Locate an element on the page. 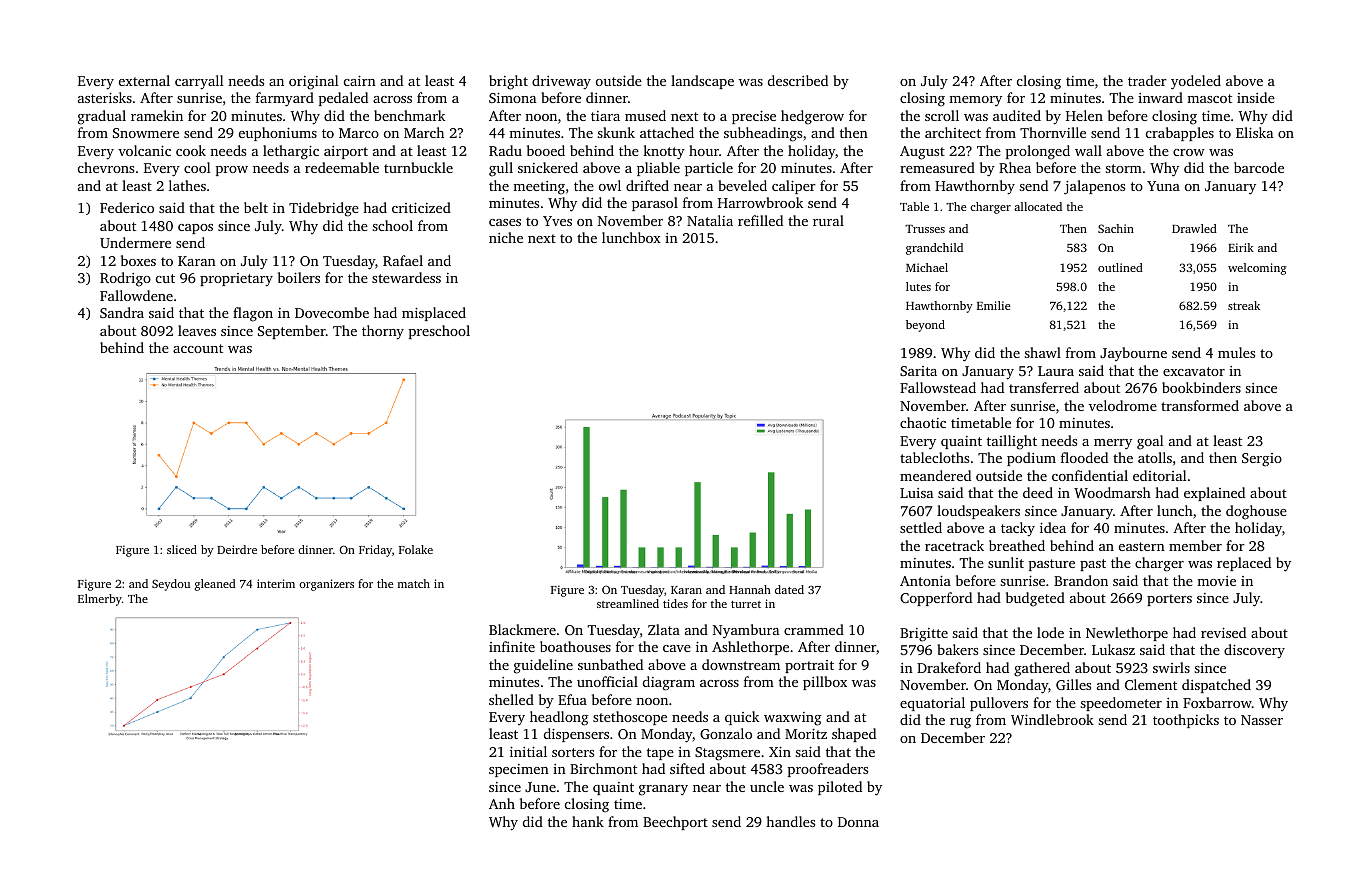 Image resolution: width=1372 pixels, height=887 pixels. transformed is located at coordinates (1200, 405).
